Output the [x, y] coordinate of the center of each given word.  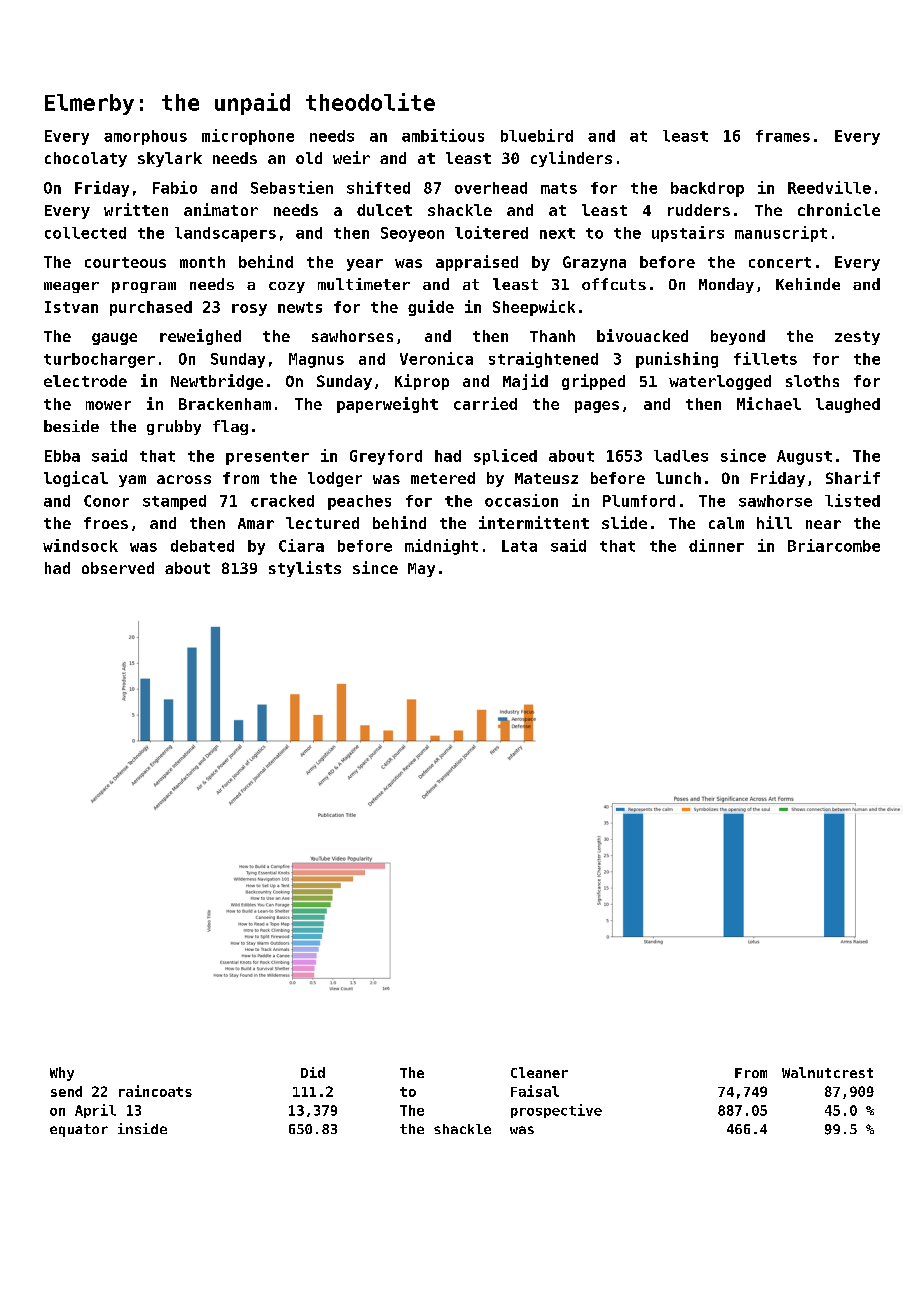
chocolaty [86, 159]
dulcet [384, 210]
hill [774, 522]
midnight [441, 547]
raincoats [155, 1091]
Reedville [829, 187]
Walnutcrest [827, 1072]
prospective [556, 1111]
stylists [305, 569]
